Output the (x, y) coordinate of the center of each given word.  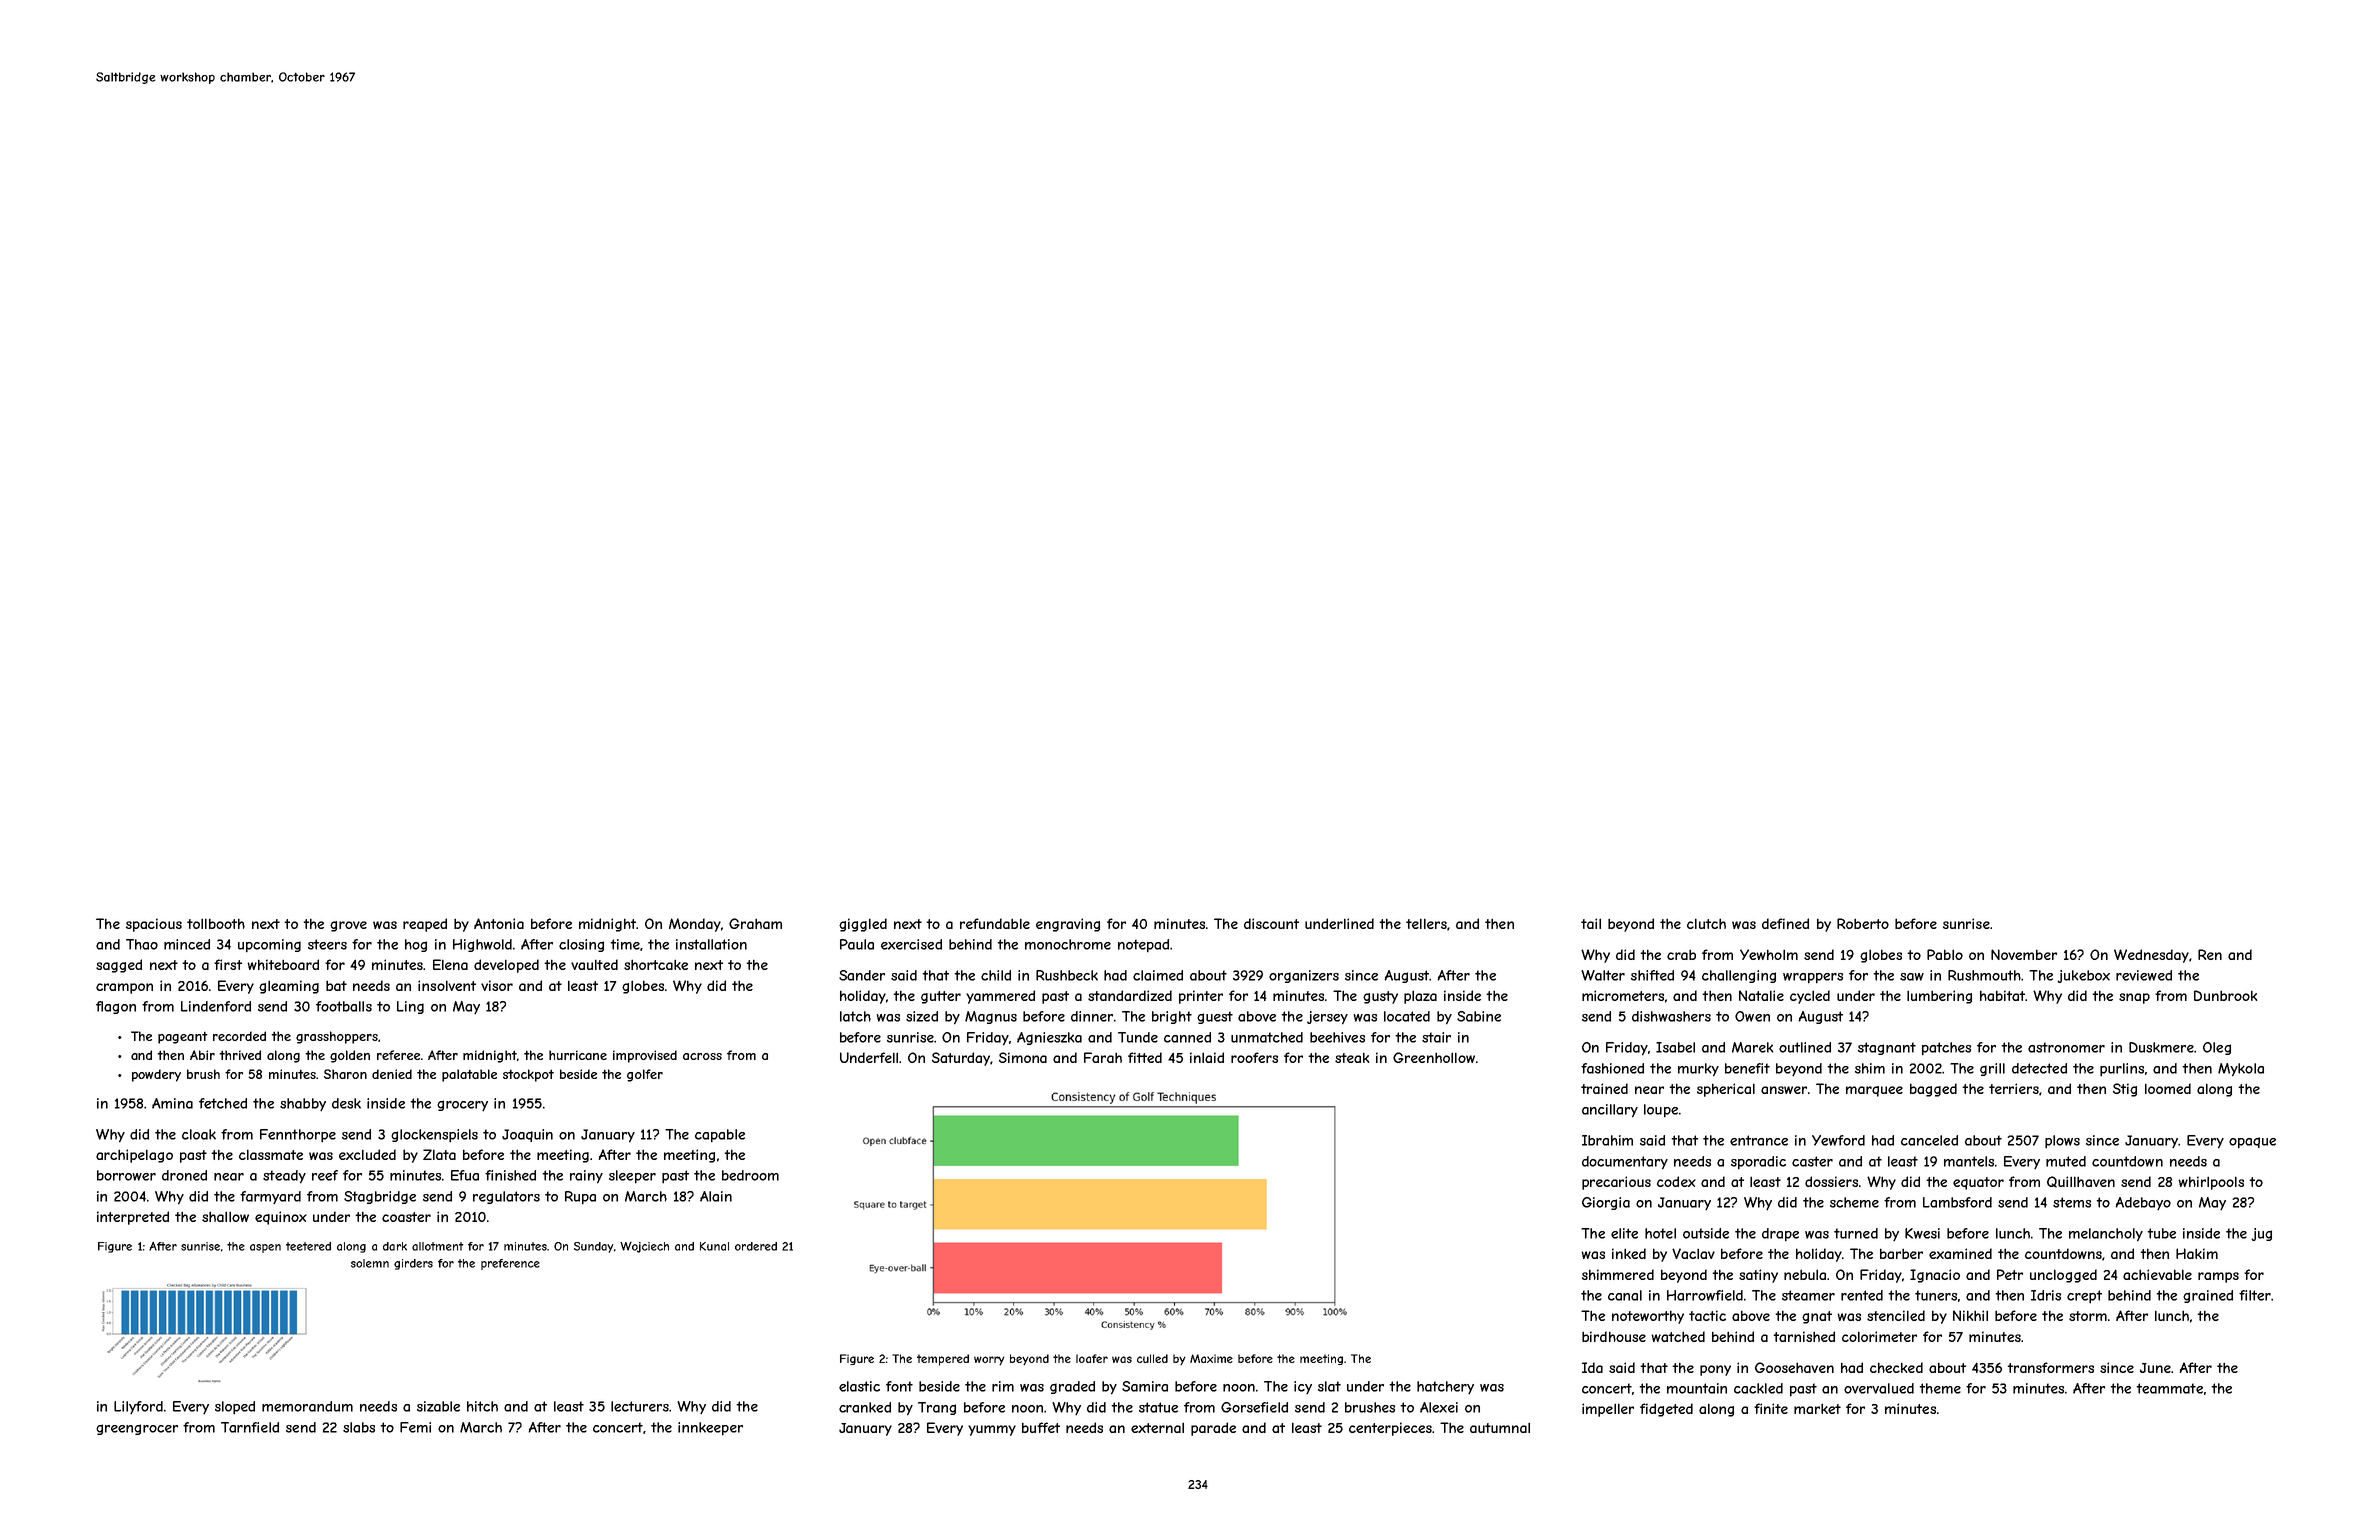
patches (1946, 1049)
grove (348, 926)
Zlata (439, 1154)
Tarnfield (250, 1427)
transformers (2050, 1367)
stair (1436, 1037)
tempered (943, 1360)
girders (413, 1264)
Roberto (1863, 923)
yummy (992, 1430)
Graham (755, 923)
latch (855, 1016)
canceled (1929, 1140)
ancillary (1610, 1111)
